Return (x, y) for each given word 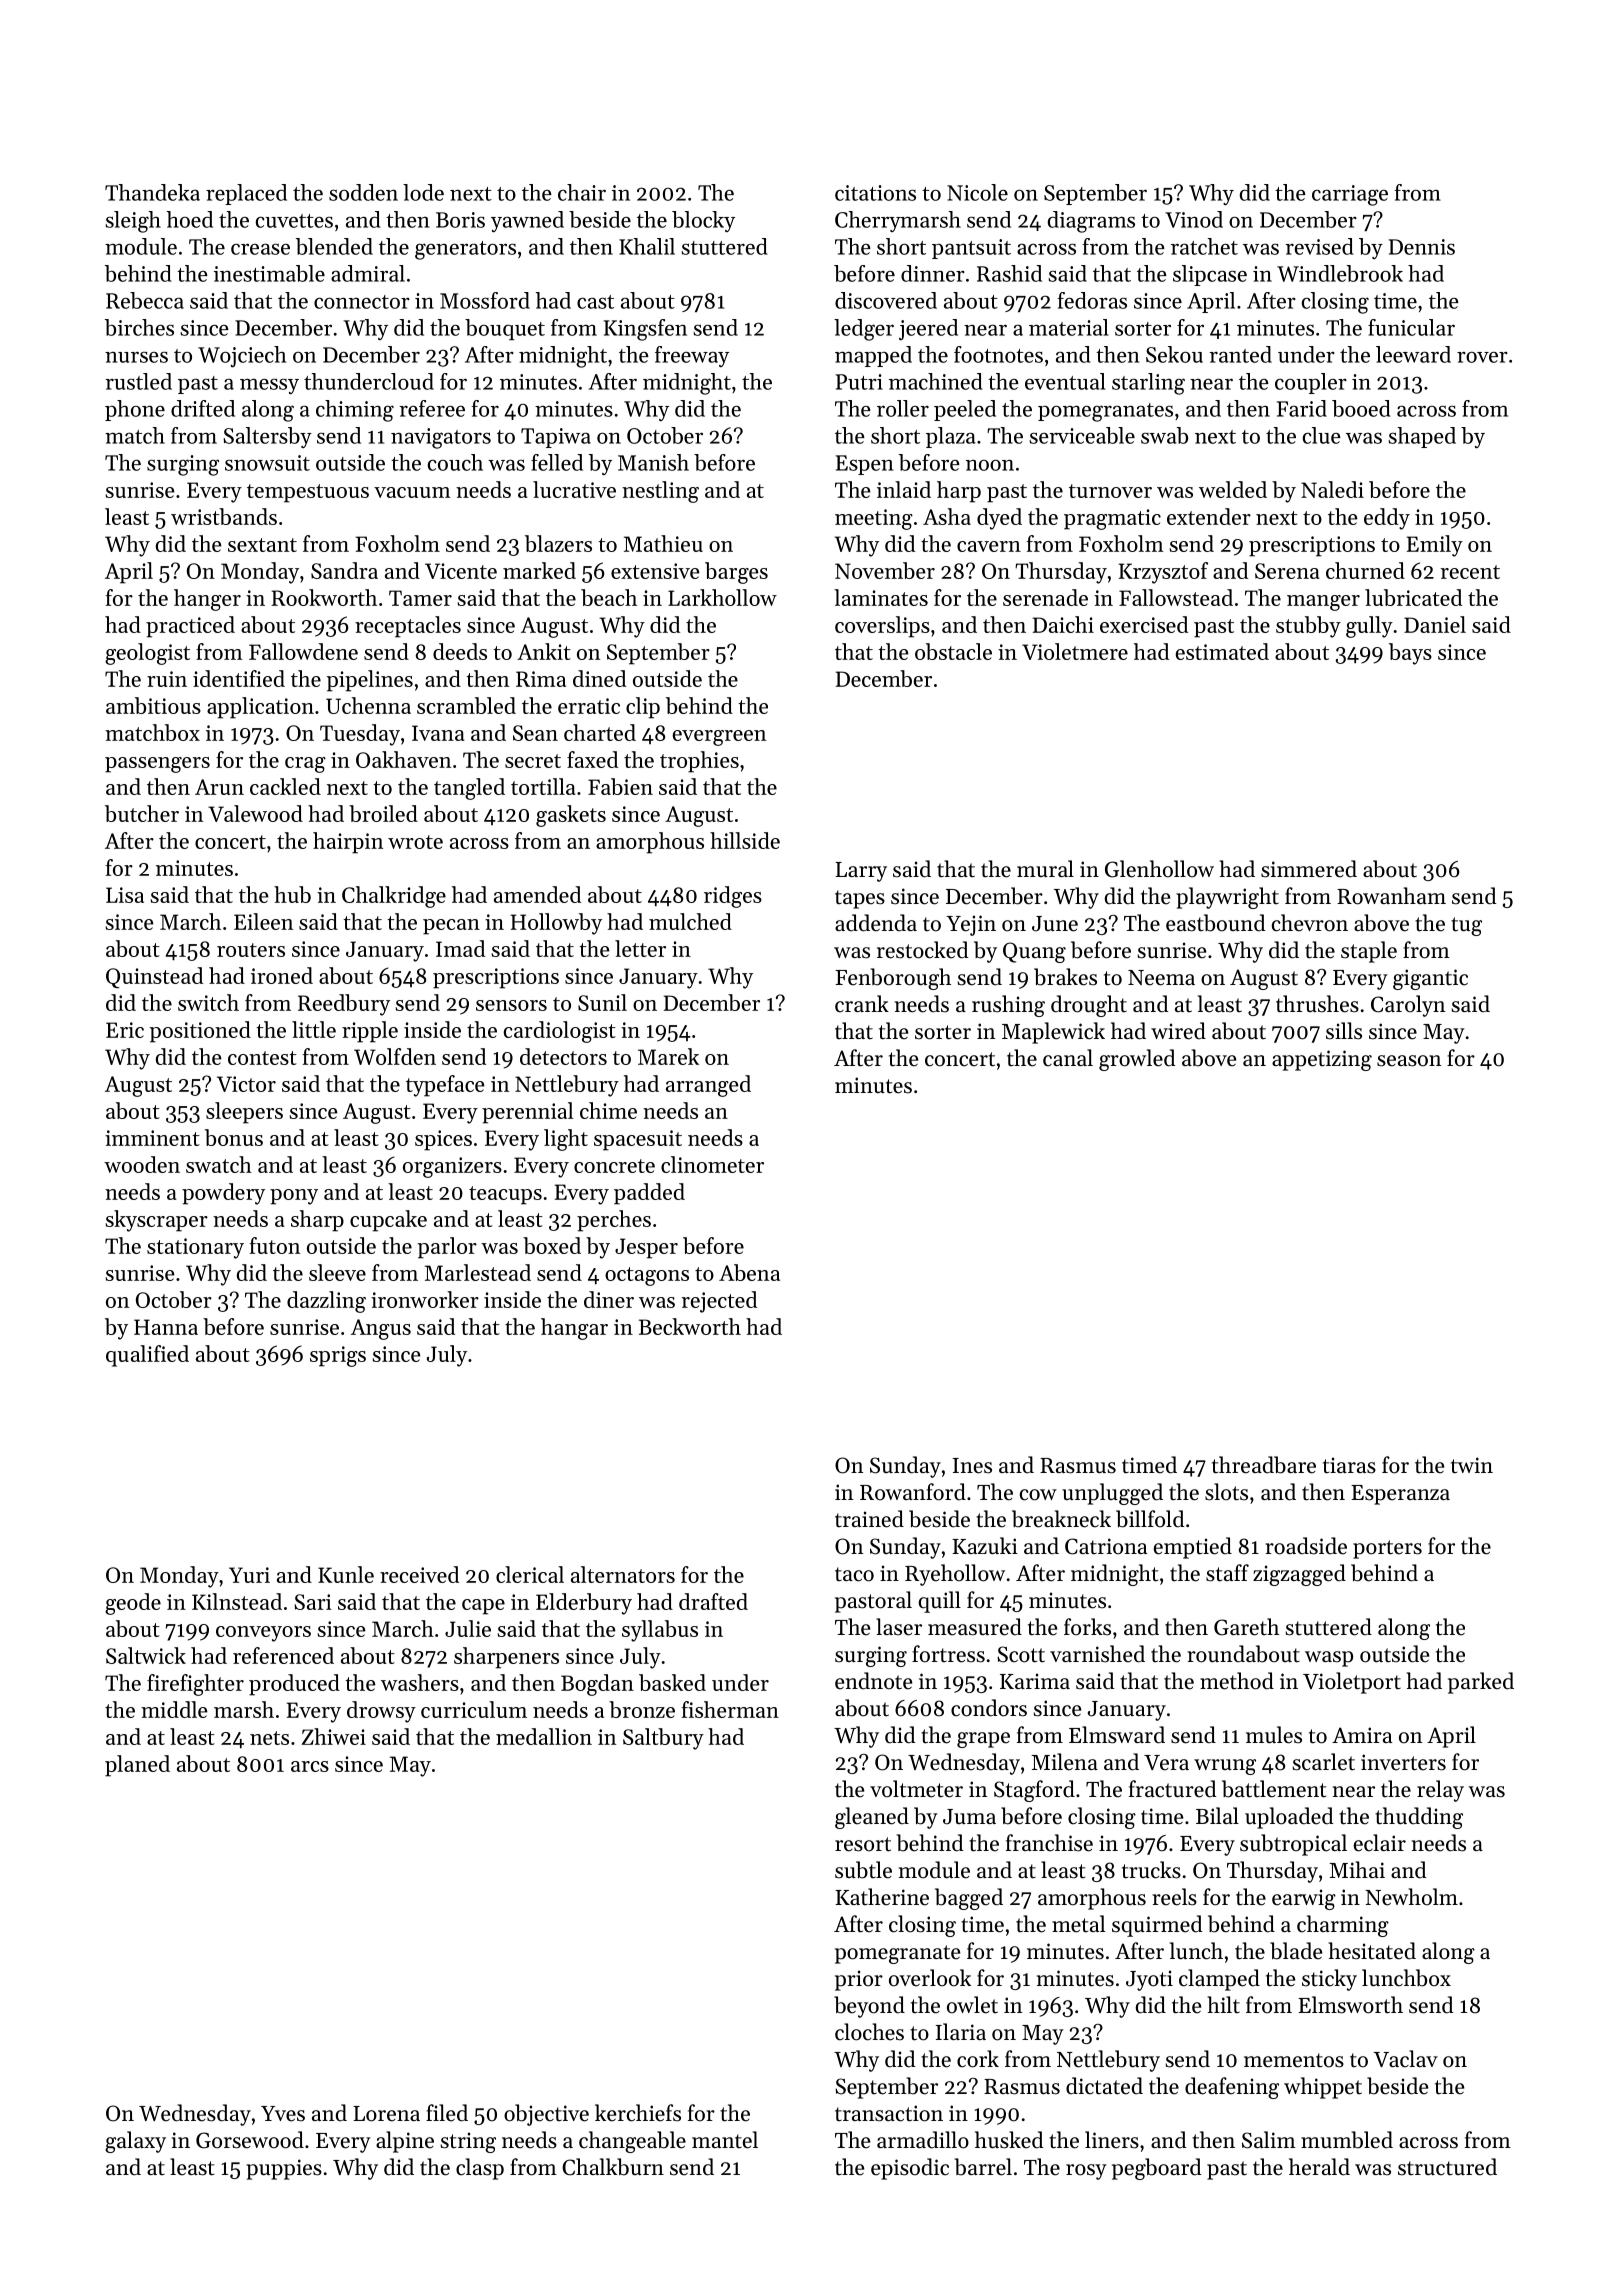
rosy (1086, 2172)
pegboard (1156, 2169)
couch (455, 462)
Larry (861, 872)
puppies (284, 2169)
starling (1148, 384)
